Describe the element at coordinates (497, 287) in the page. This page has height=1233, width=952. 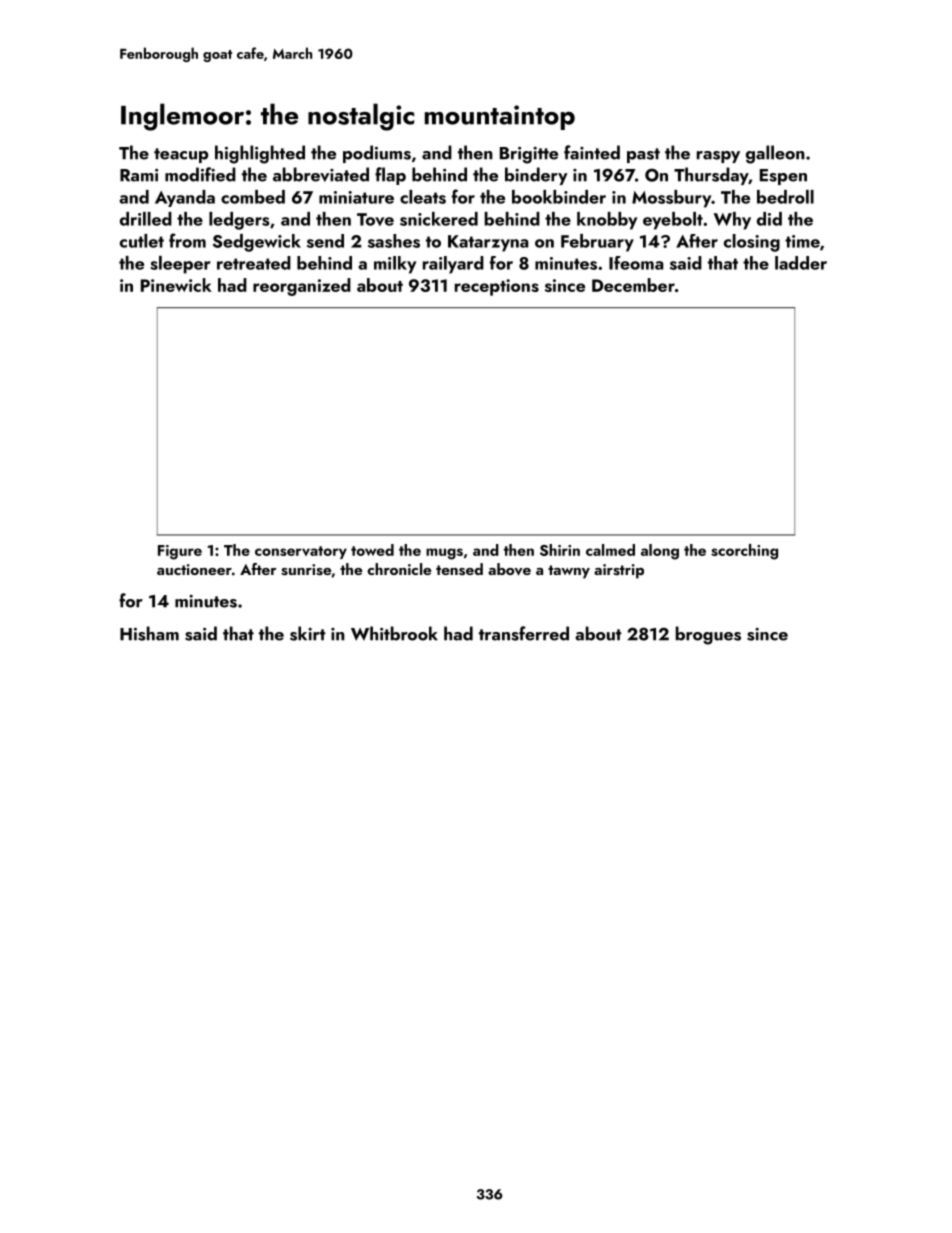
I see `receptions` at that location.
